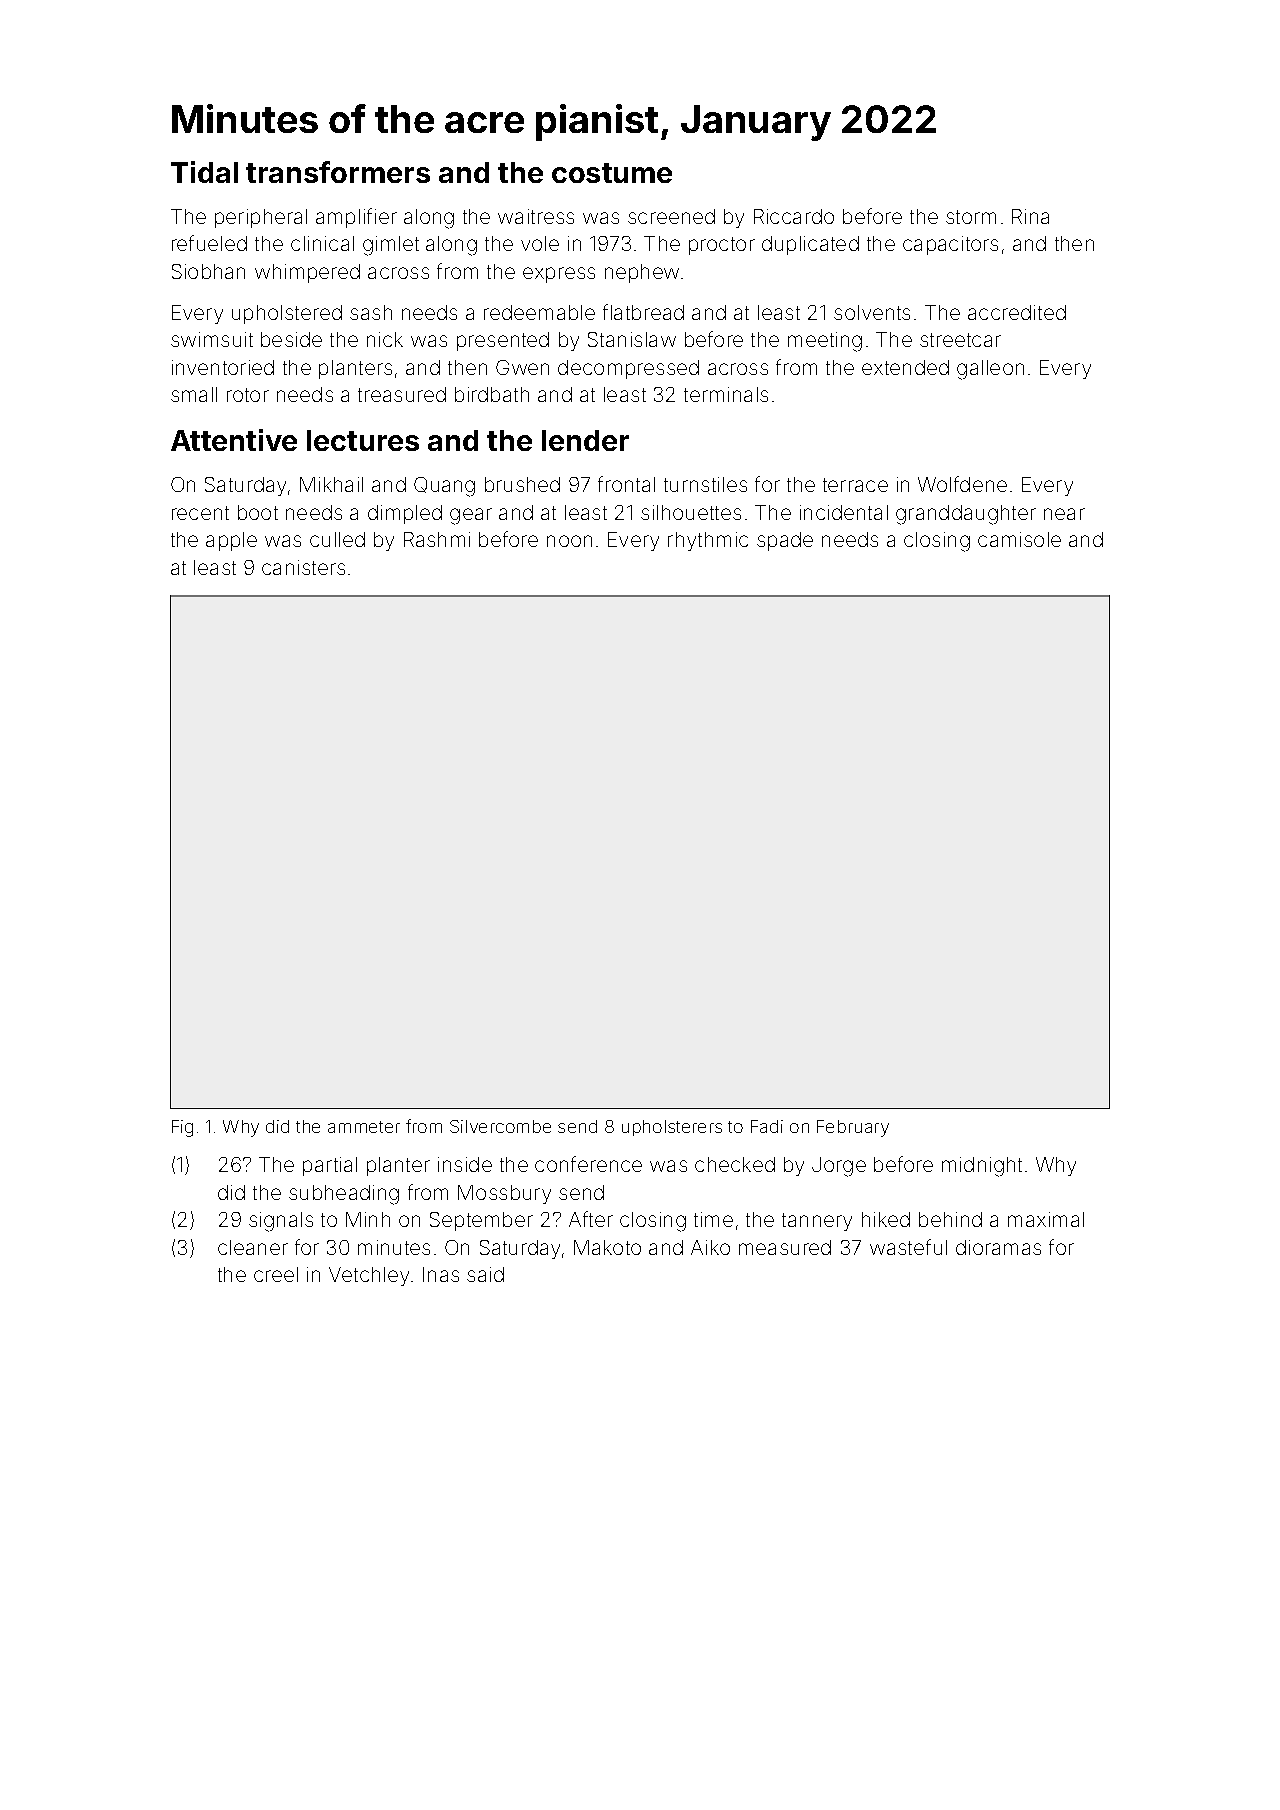  I want to click on behind, so click(950, 1219).
